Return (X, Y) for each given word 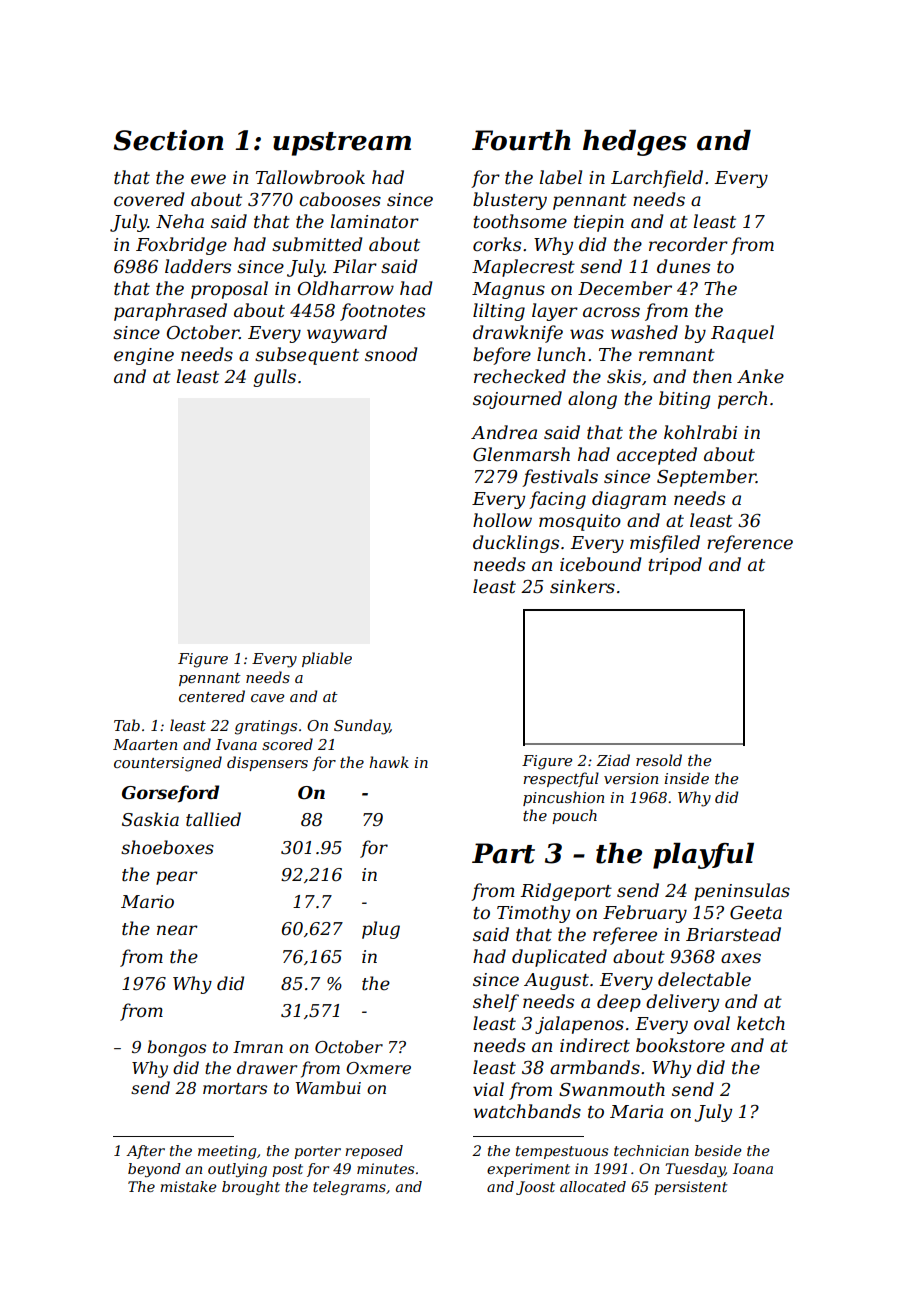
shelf (496, 1003)
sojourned (517, 400)
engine (144, 356)
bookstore (680, 1045)
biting (684, 400)
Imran (258, 1047)
